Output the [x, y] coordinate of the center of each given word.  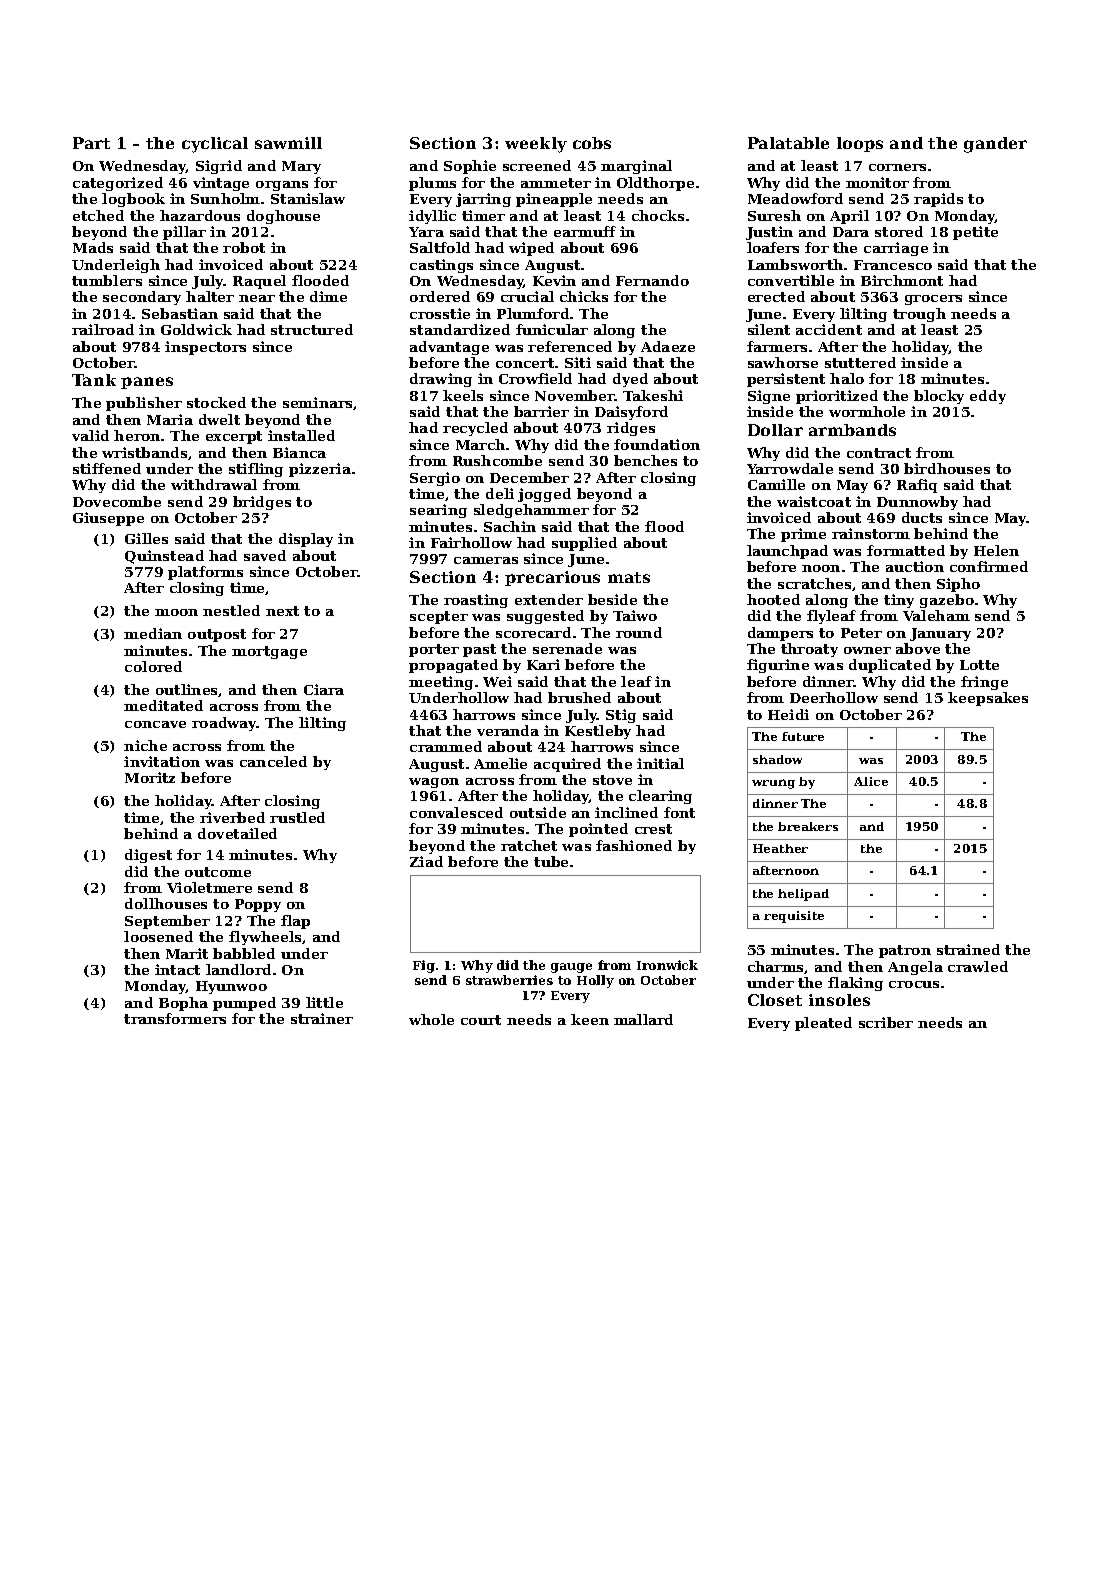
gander [995, 145]
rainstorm [871, 533]
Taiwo [635, 615]
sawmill [288, 143]
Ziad [426, 861]
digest [148, 856]
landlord [238, 969]
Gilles [146, 538]
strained [968, 949]
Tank [94, 380]
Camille [776, 484]
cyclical [215, 145]
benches [645, 460]
